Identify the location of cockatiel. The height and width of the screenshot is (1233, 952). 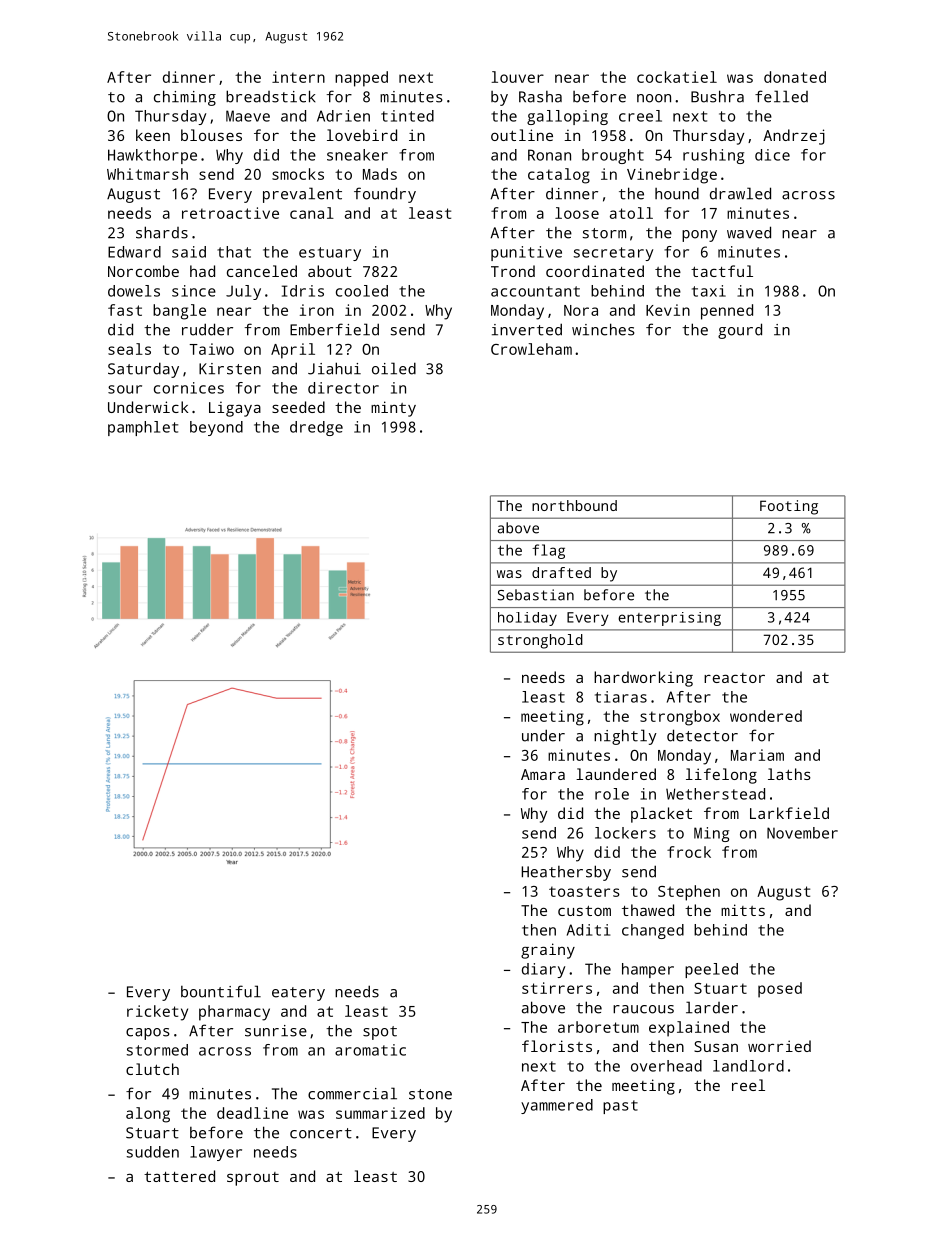
(677, 77).
